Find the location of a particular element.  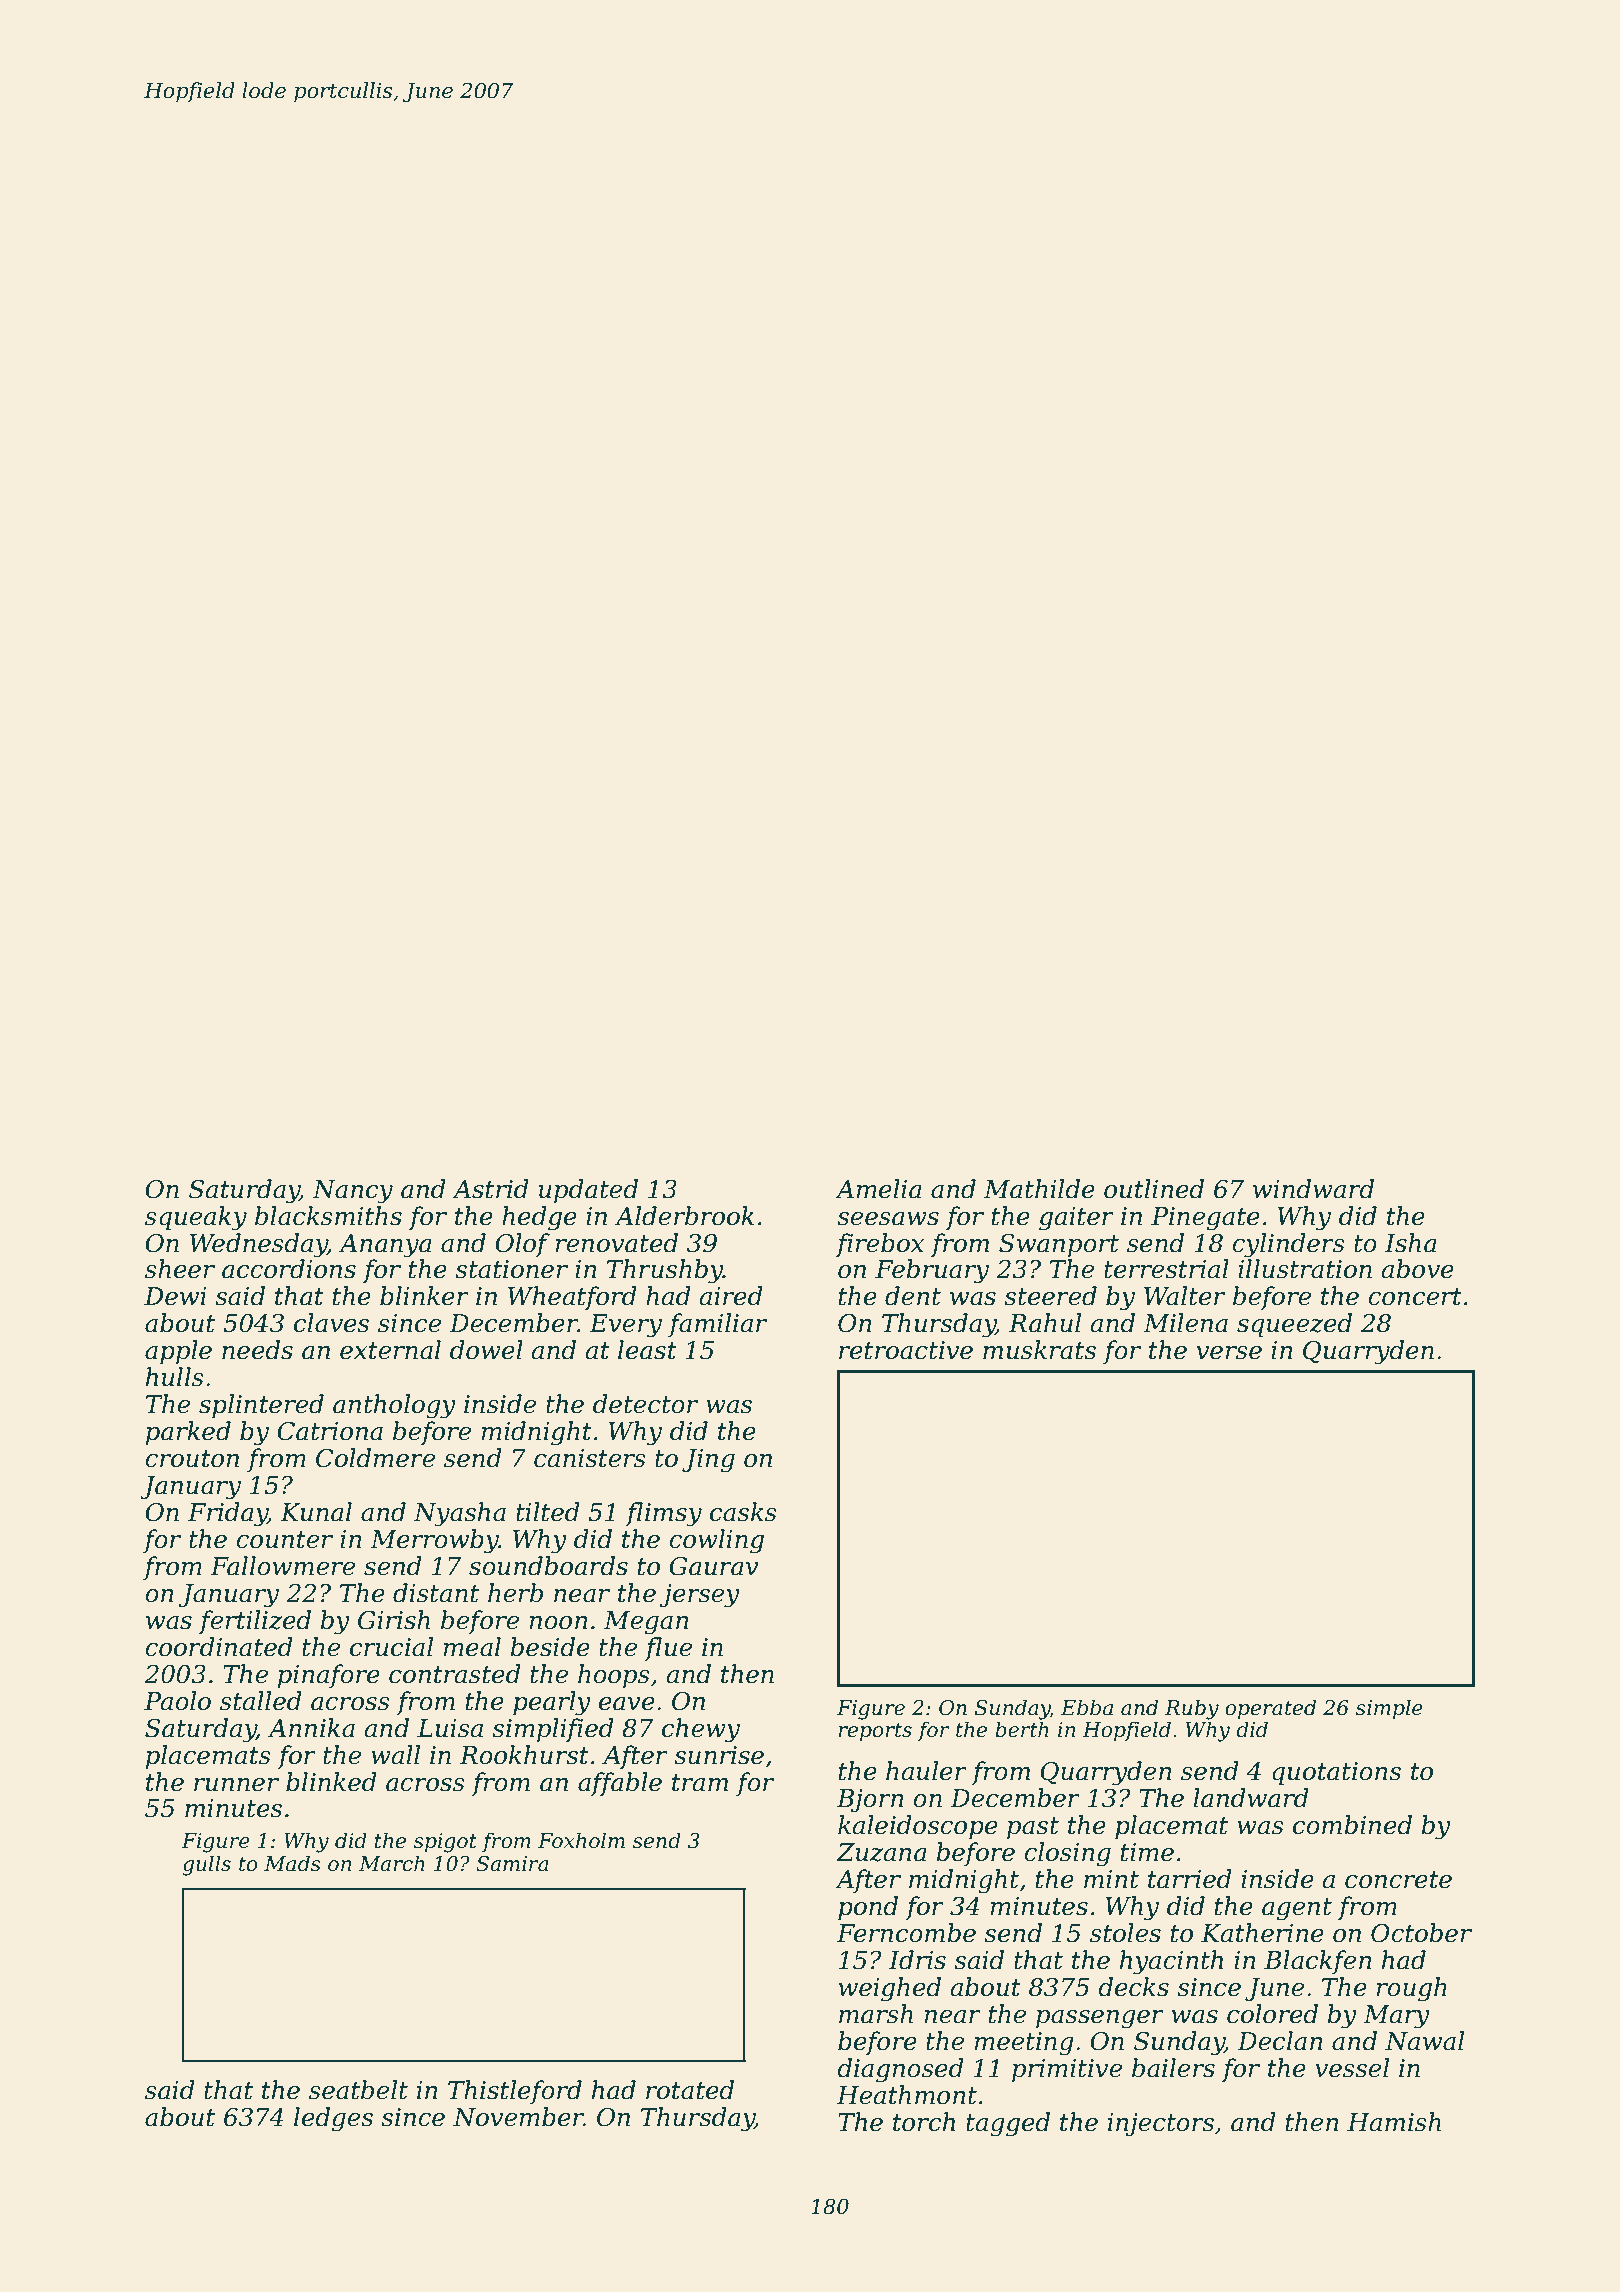

ledges is located at coordinates (333, 2119).
